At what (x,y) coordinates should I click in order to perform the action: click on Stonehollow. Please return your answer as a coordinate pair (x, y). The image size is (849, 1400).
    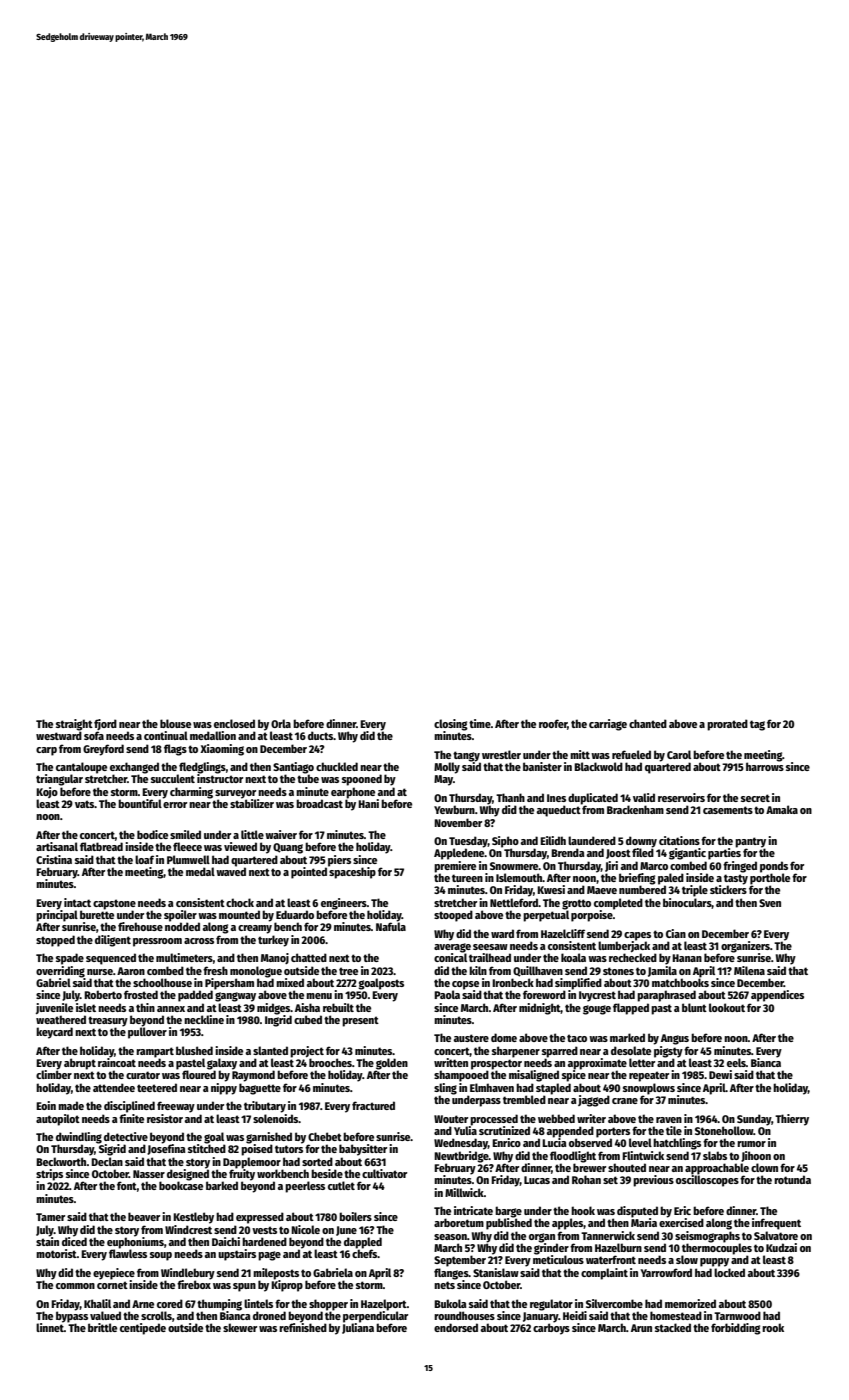
    Looking at the image, I should click on (724, 1130).
